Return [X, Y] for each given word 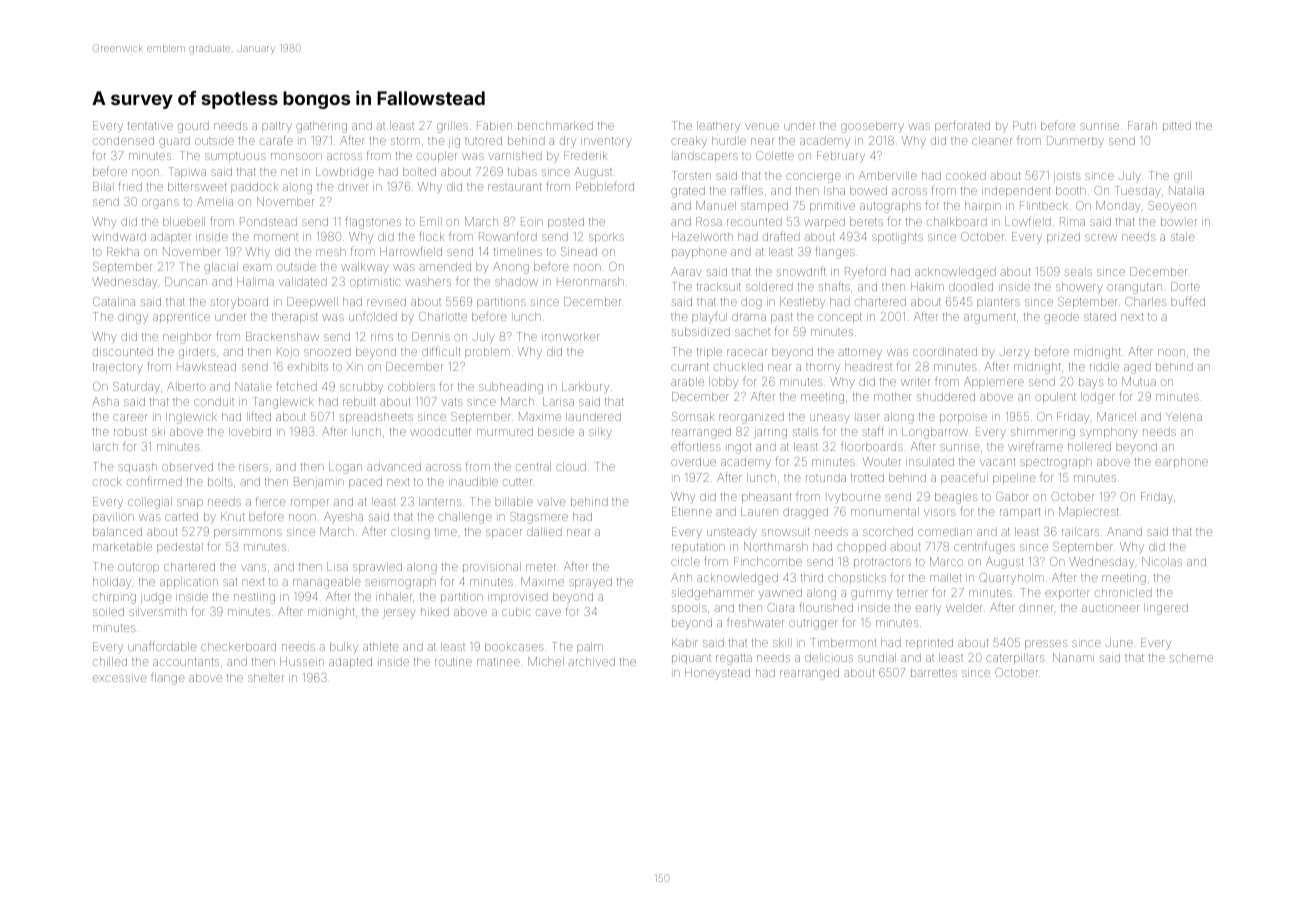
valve [551, 502]
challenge [465, 518]
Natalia [1186, 190]
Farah [1142, 125]
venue [762, 126]
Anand [1124, 531]
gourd [193, 127]
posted [566, 222]
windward [119, 236]
